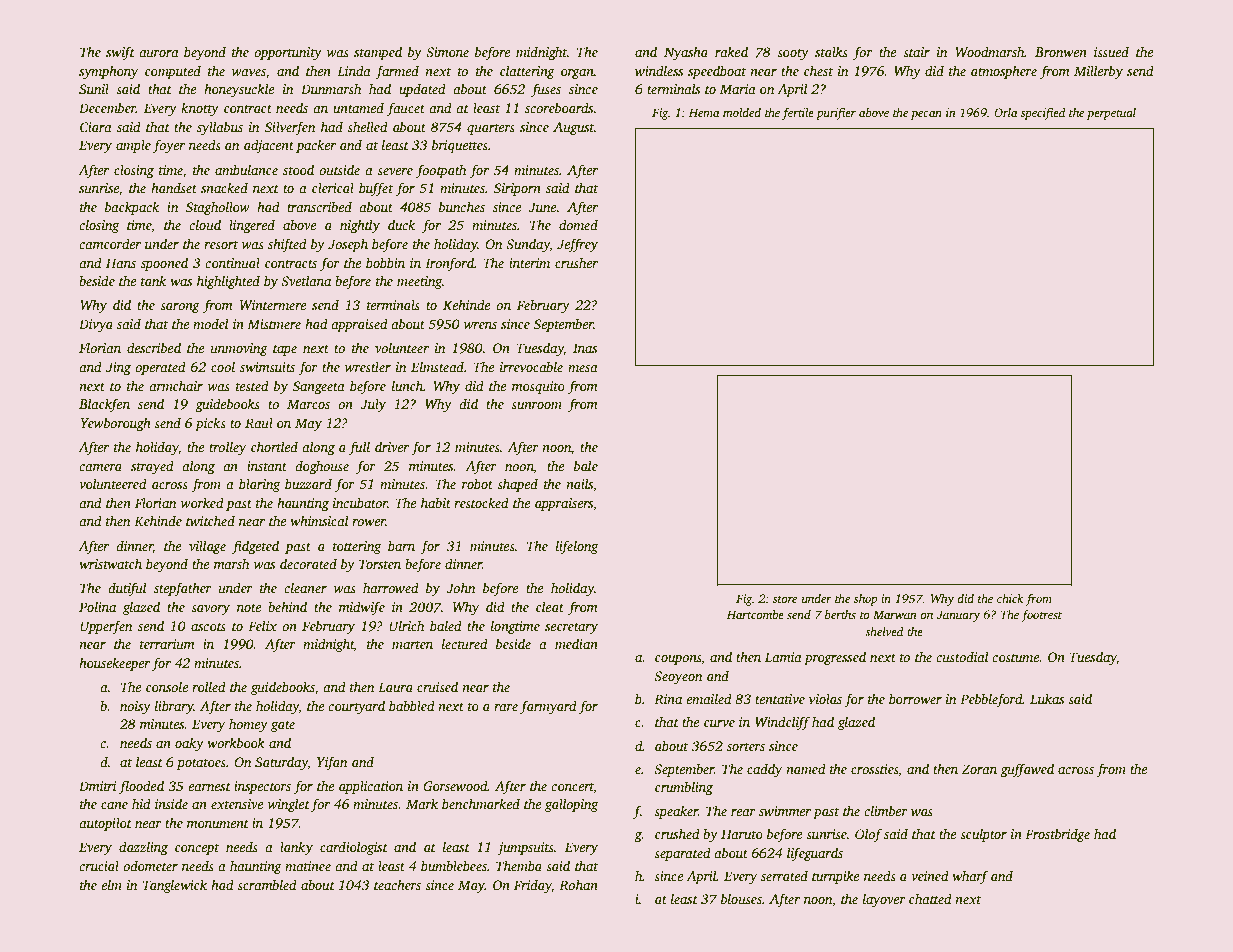  What do you see at coordinates (465, 643) in the document?
I see `lectured` at bounding box center [465, 643].
